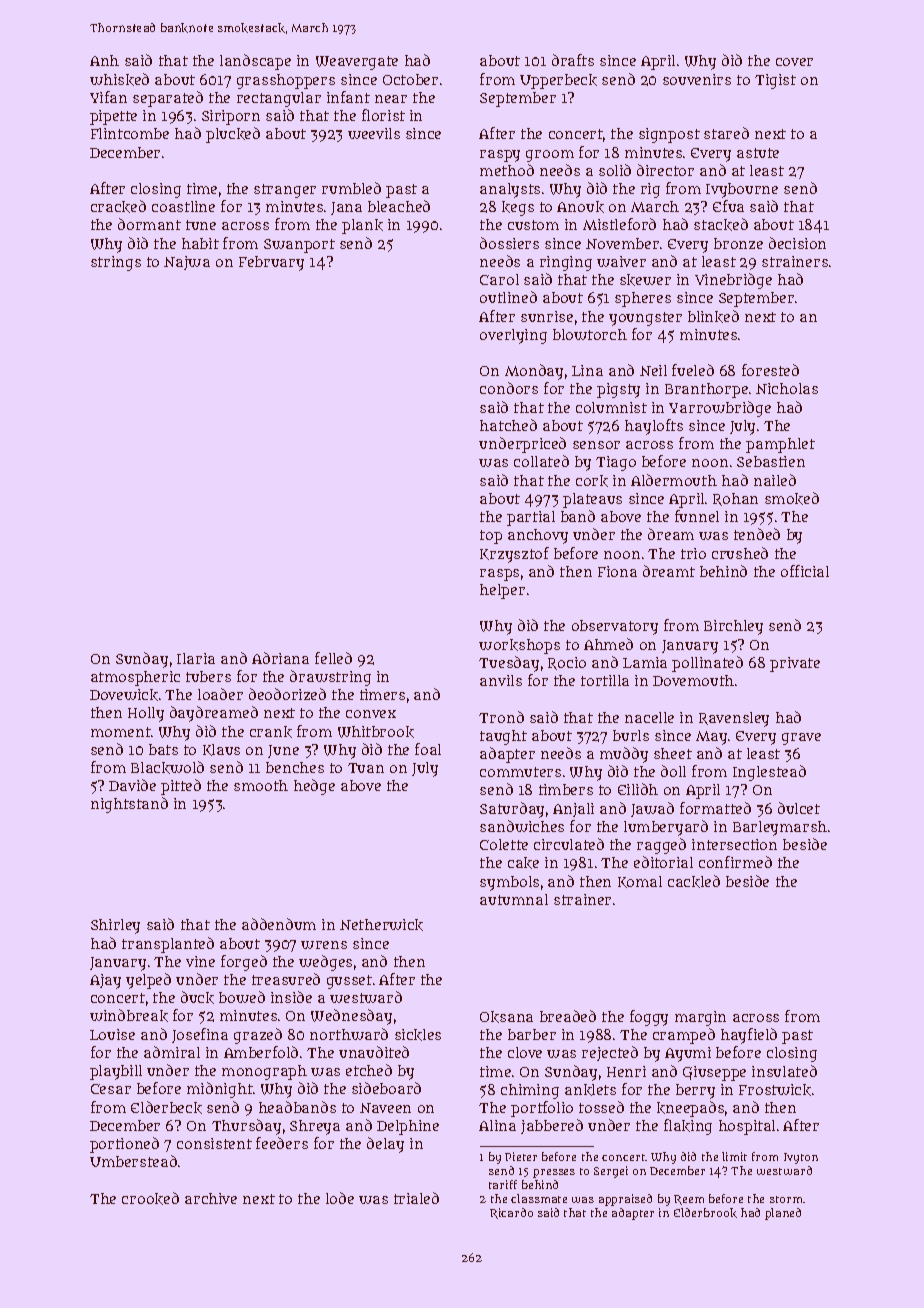 The image size is (924, 1308). Describe the element at coordinates (163, 749) in the screenshot. I see `bats` at that location.
